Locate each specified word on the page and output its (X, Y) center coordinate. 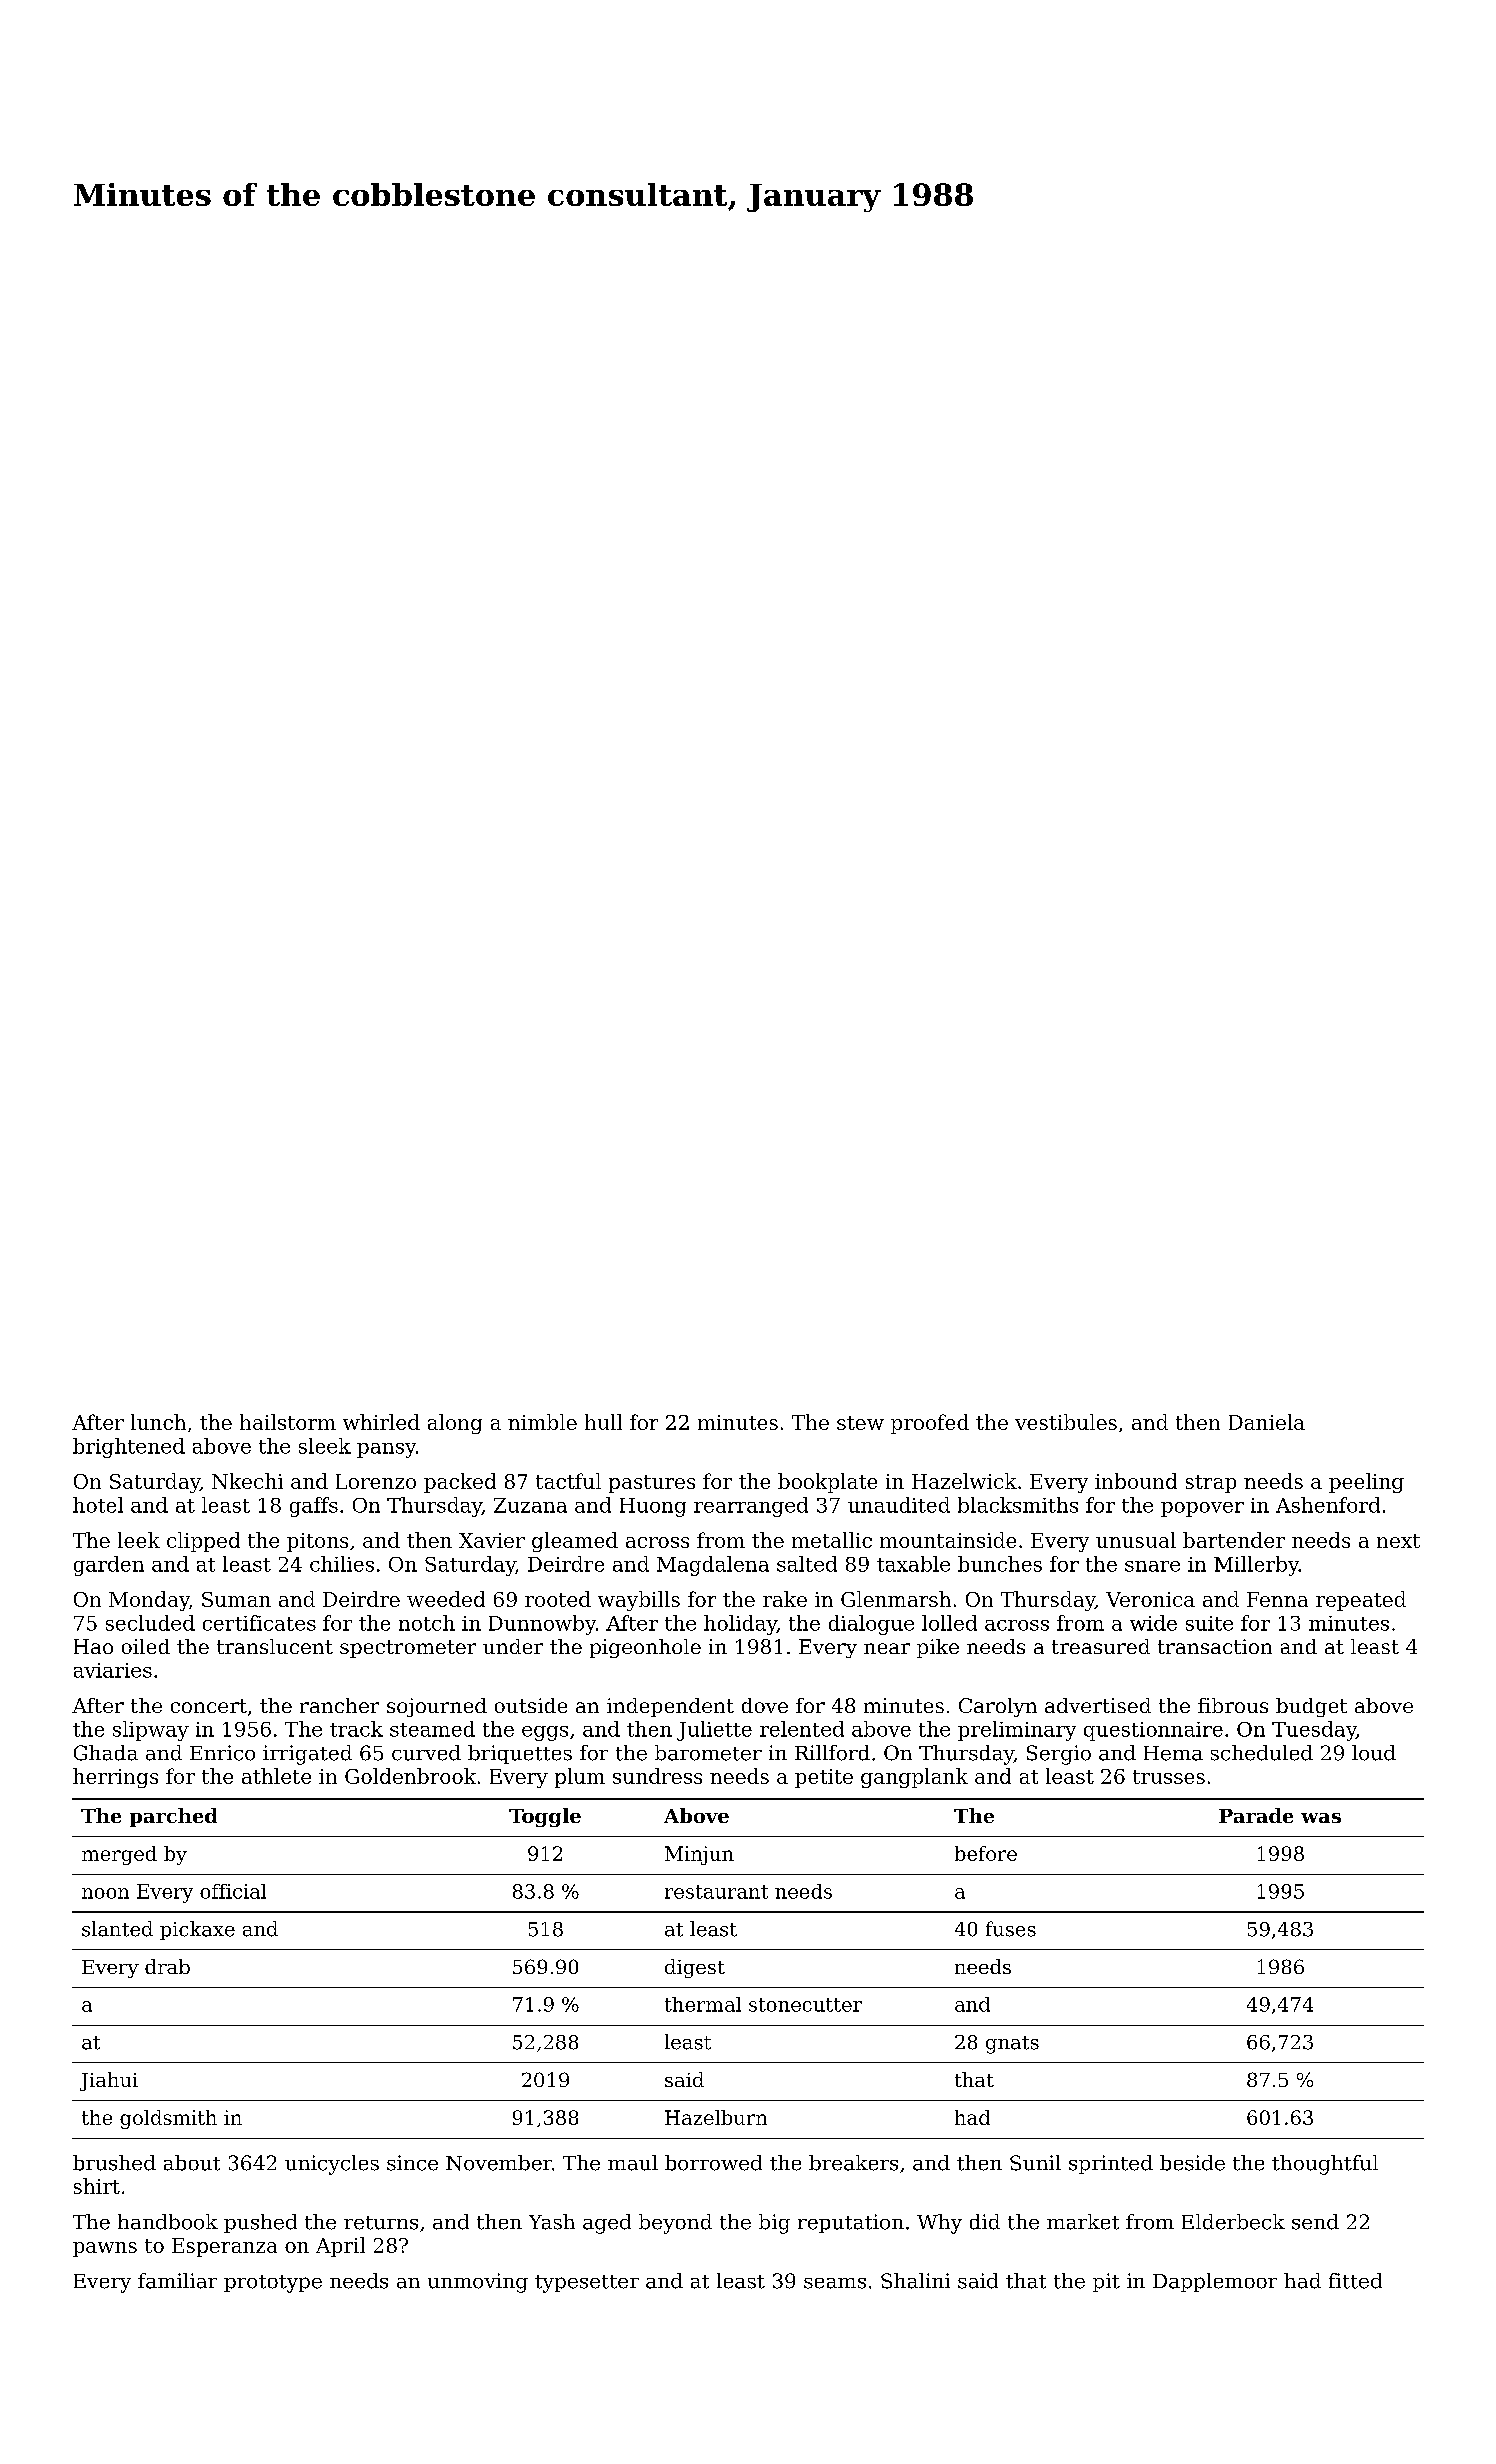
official (233, 1891)
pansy (386, 1450)
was (1321, 1818)
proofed (930, 1424)
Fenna (1277, 1599)
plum (580, 1778)
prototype (273, 2284)
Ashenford (1328, 1505)
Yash (552, 2222)
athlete (276, 1776)
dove (765, 1705)
